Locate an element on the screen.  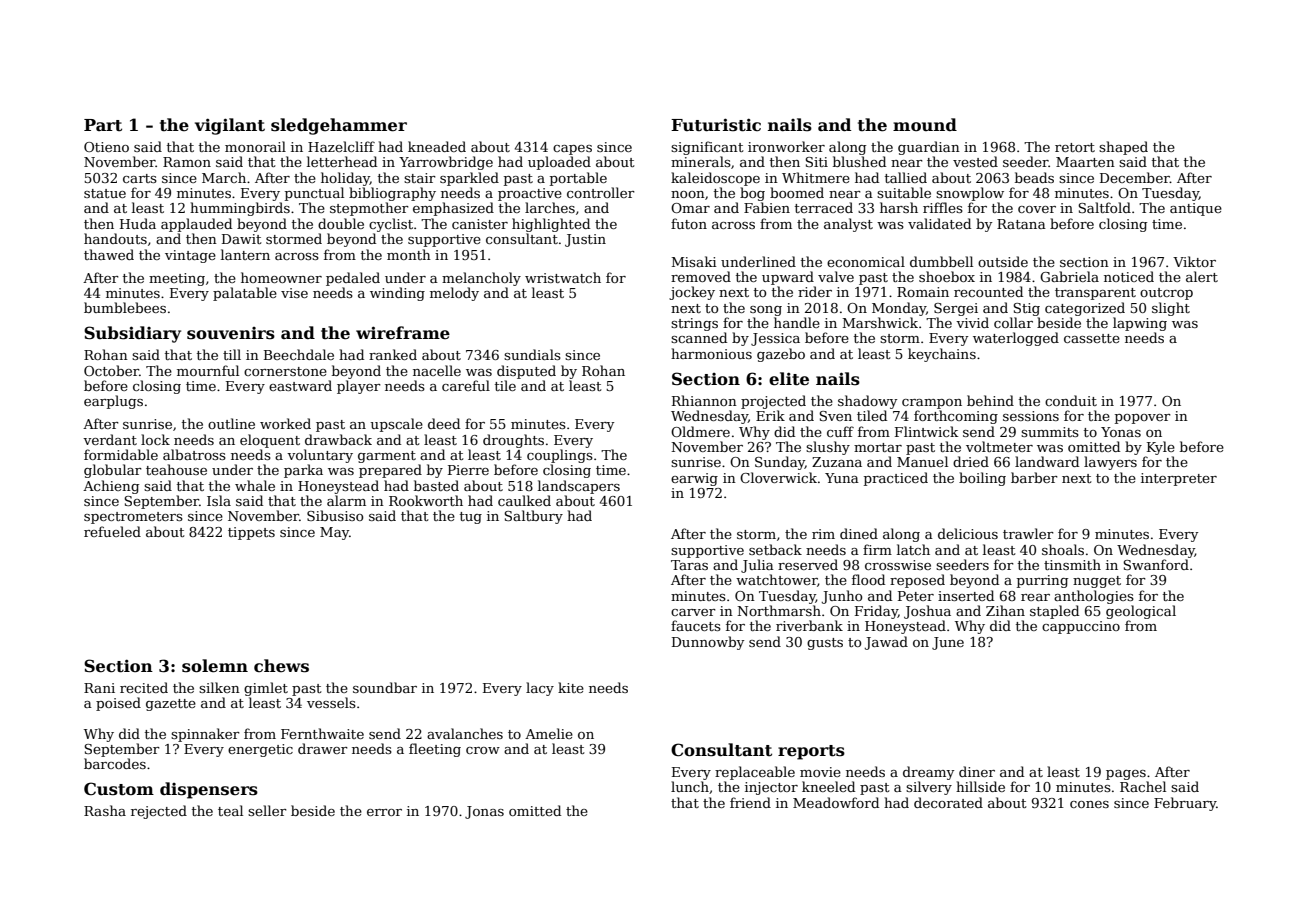
outside is located at coordinates (1003, 261).
